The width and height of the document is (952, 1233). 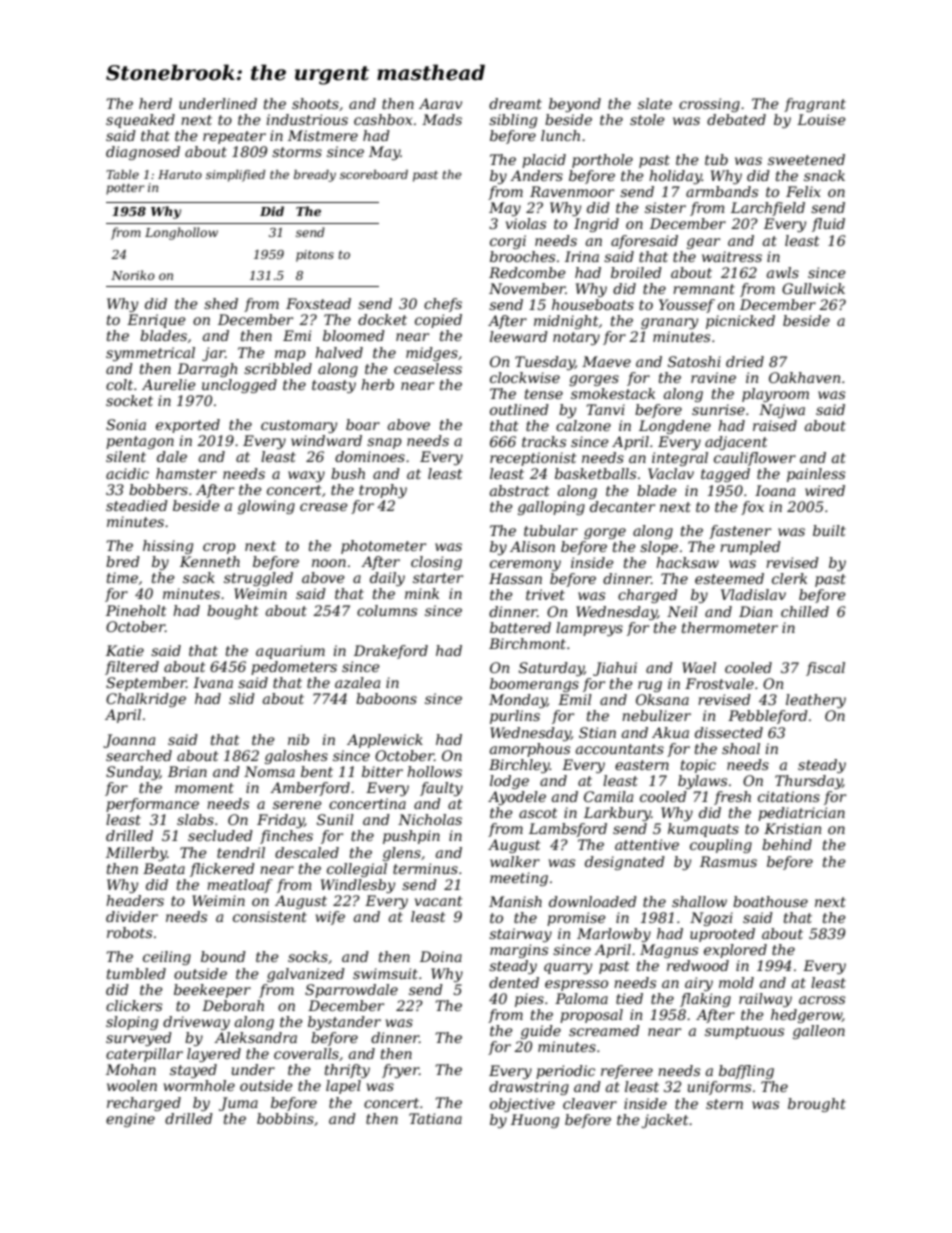 I want to click on pitons, so click(x=315, y=256).
